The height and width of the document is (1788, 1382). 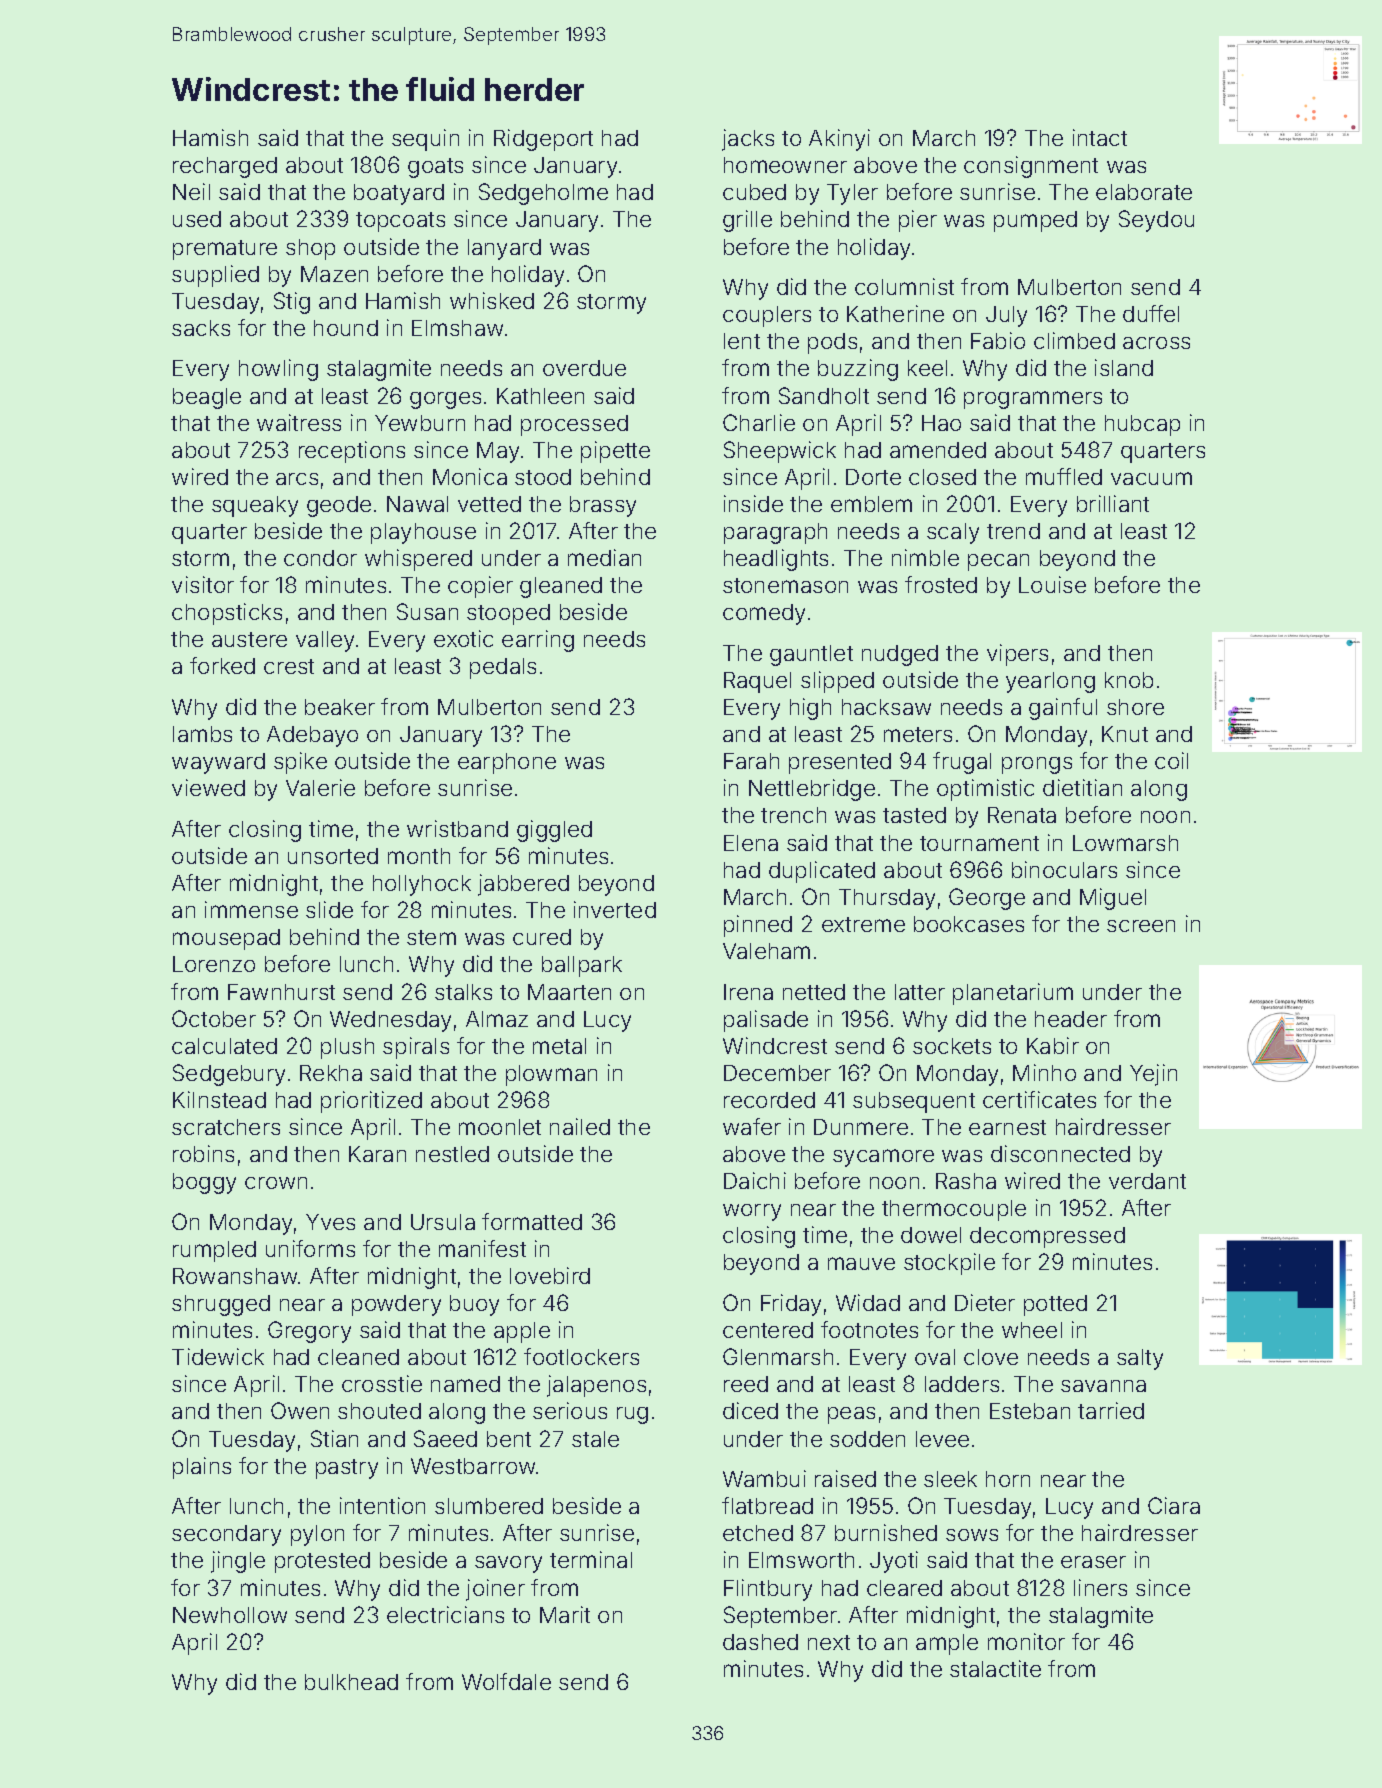 I want to click on stalactite, so click(x=995, y=1668).
